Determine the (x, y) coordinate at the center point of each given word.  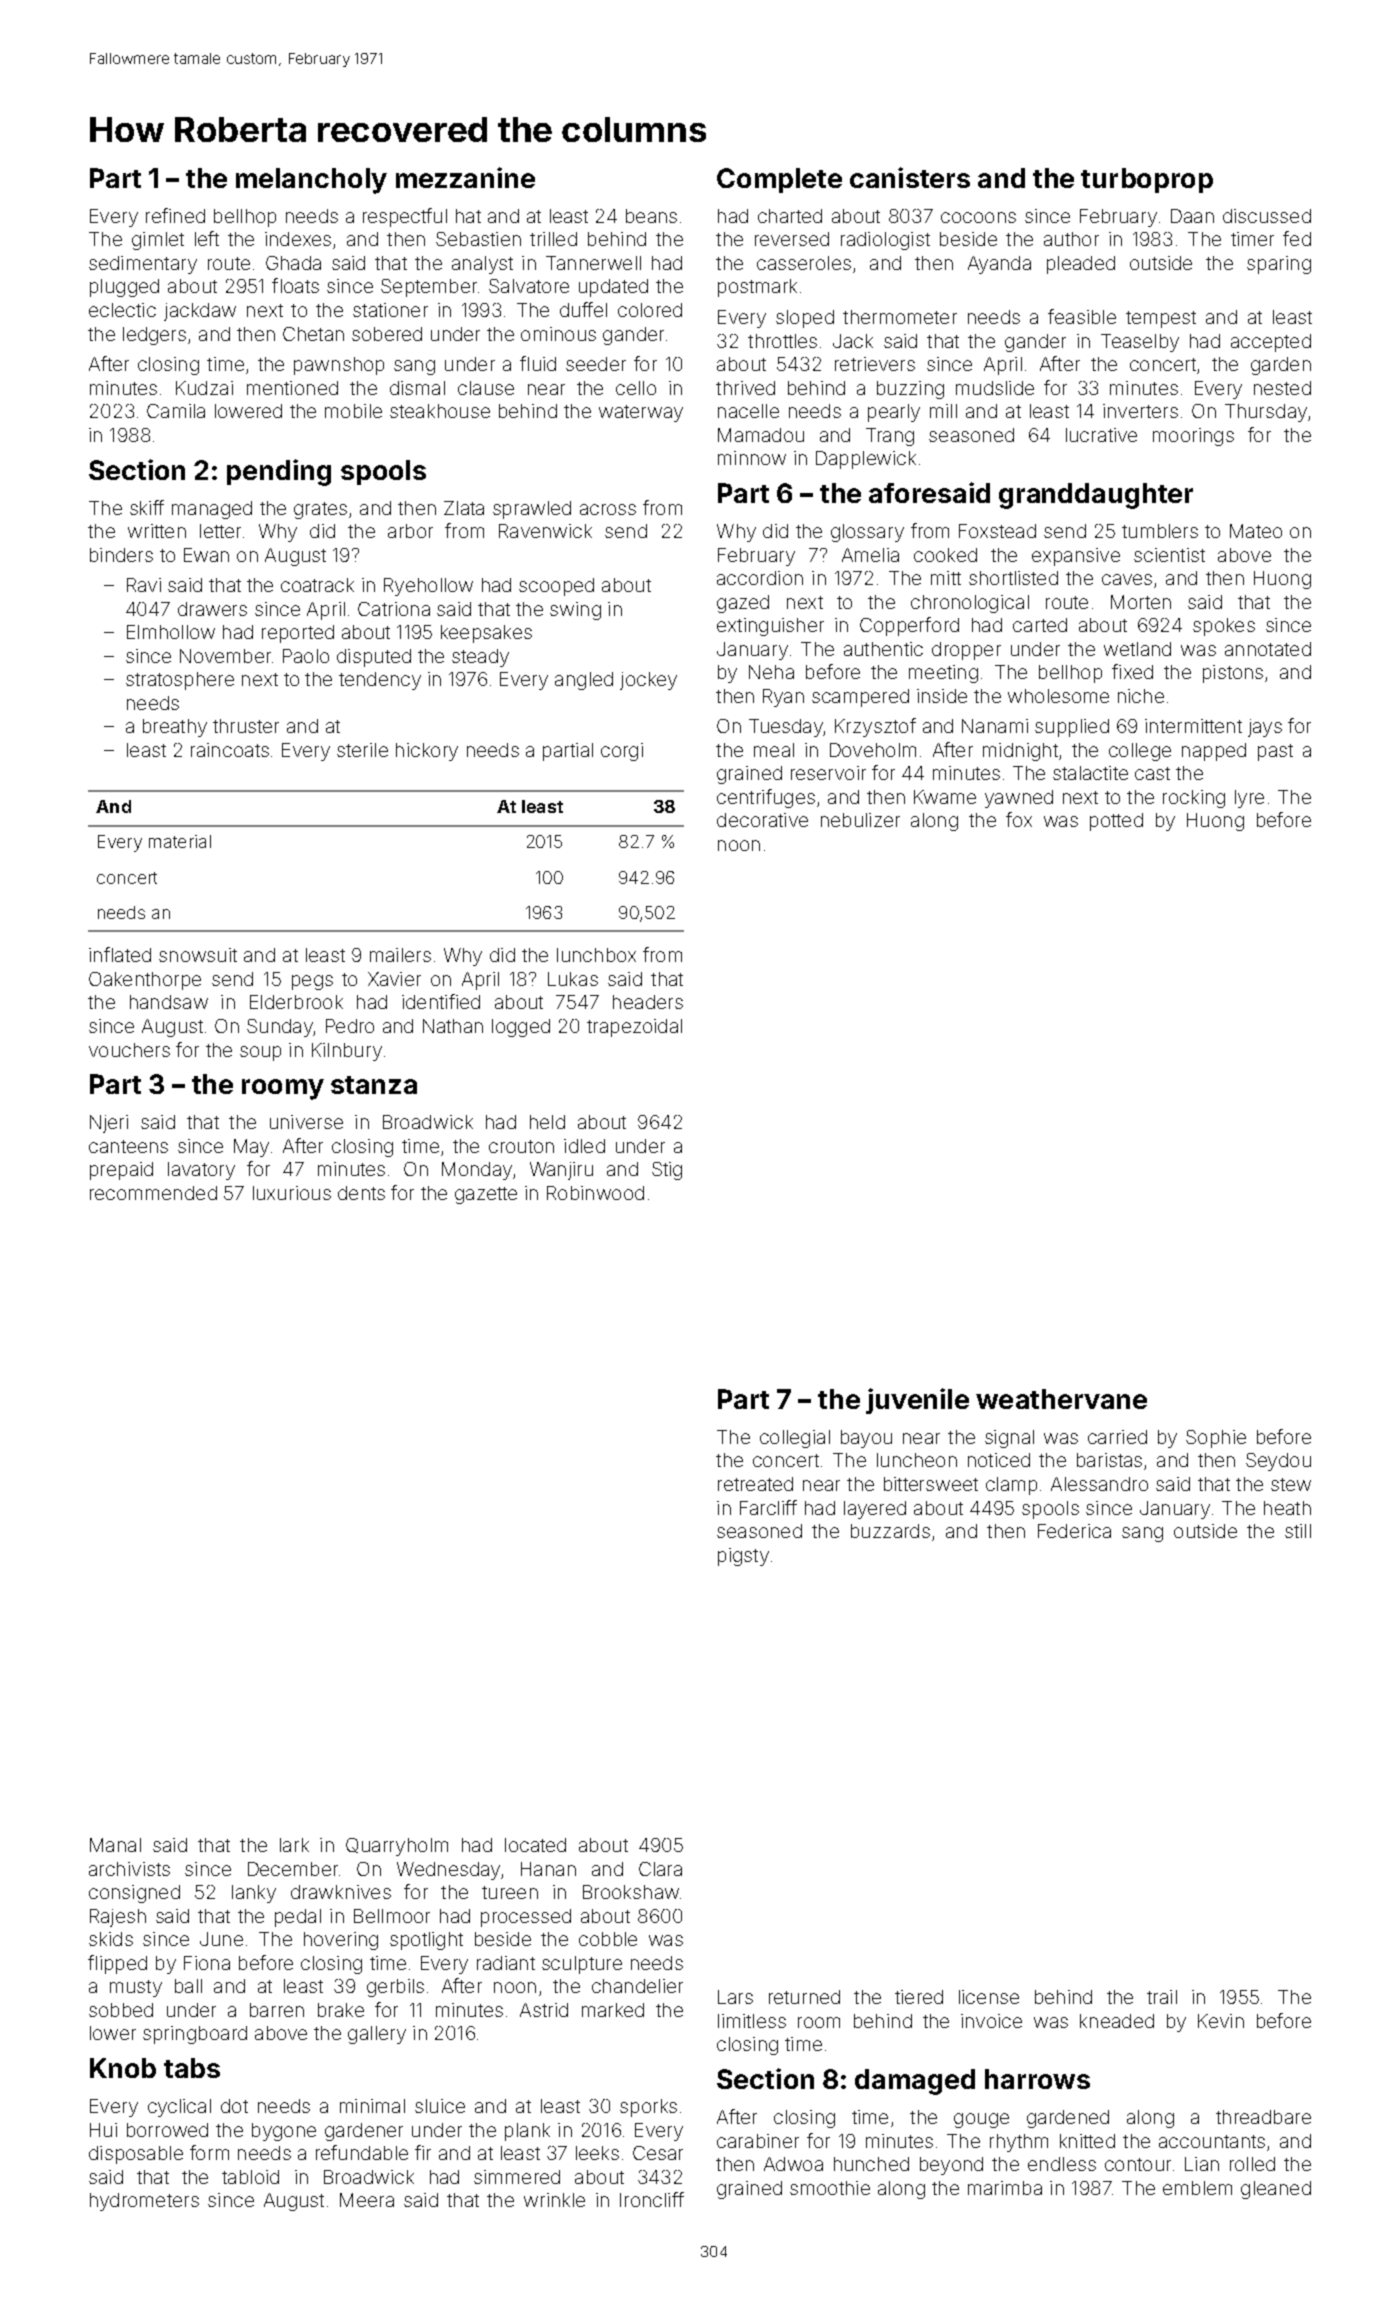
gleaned (1276, 2190)
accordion (760, 578)
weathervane (1061, 1399)
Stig (667, 1171)
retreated (755, 1484)
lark (294, 1845)
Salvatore (529, 286)
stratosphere (180, 681)
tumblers (1160, 531)
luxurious (292, 1193)
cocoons (978, 217)
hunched (871, 2164)
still (1298, 1531)
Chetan (313, 334)
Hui (103, 2130)
